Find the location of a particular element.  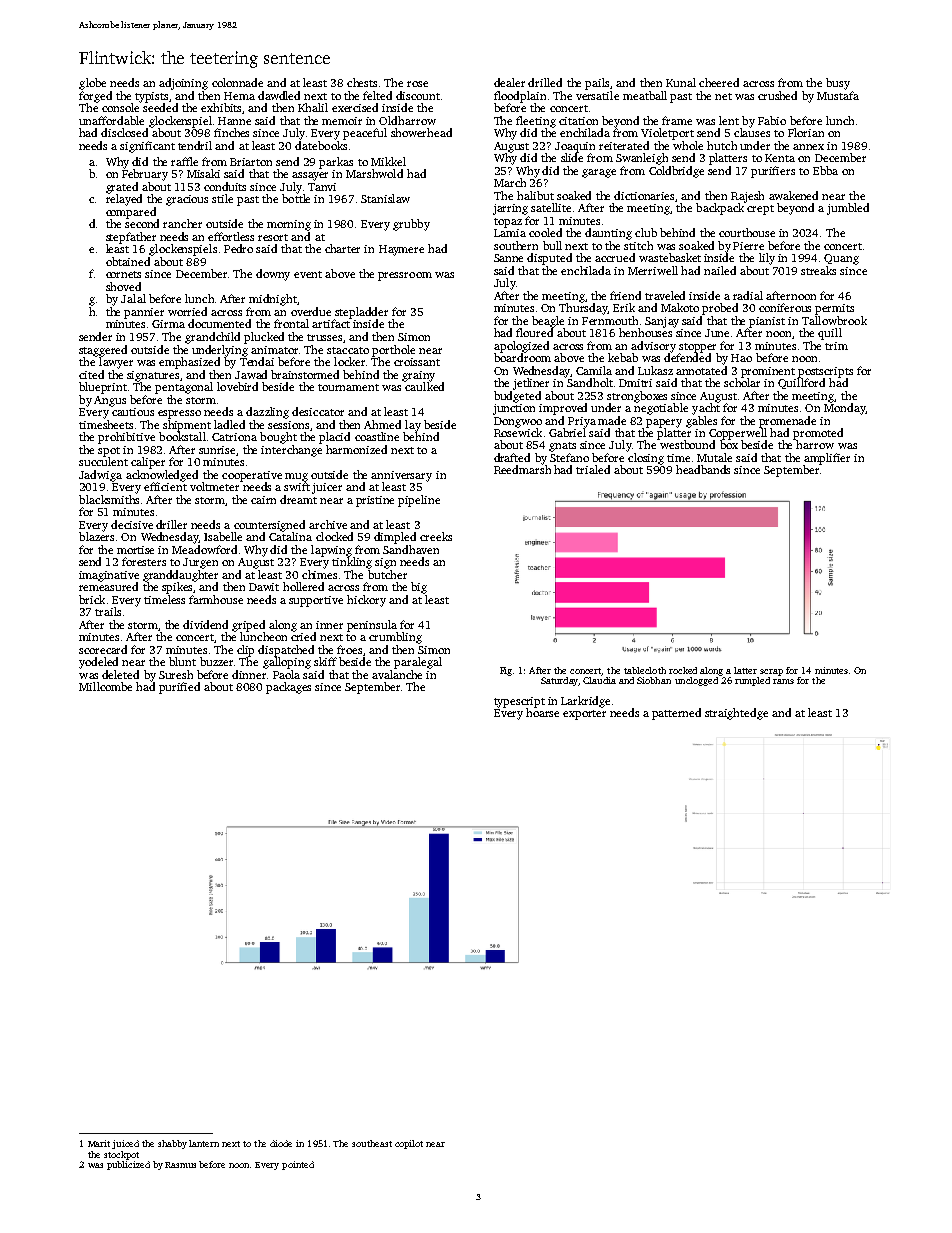

Millcombe is located at coordinates (105, 686).
